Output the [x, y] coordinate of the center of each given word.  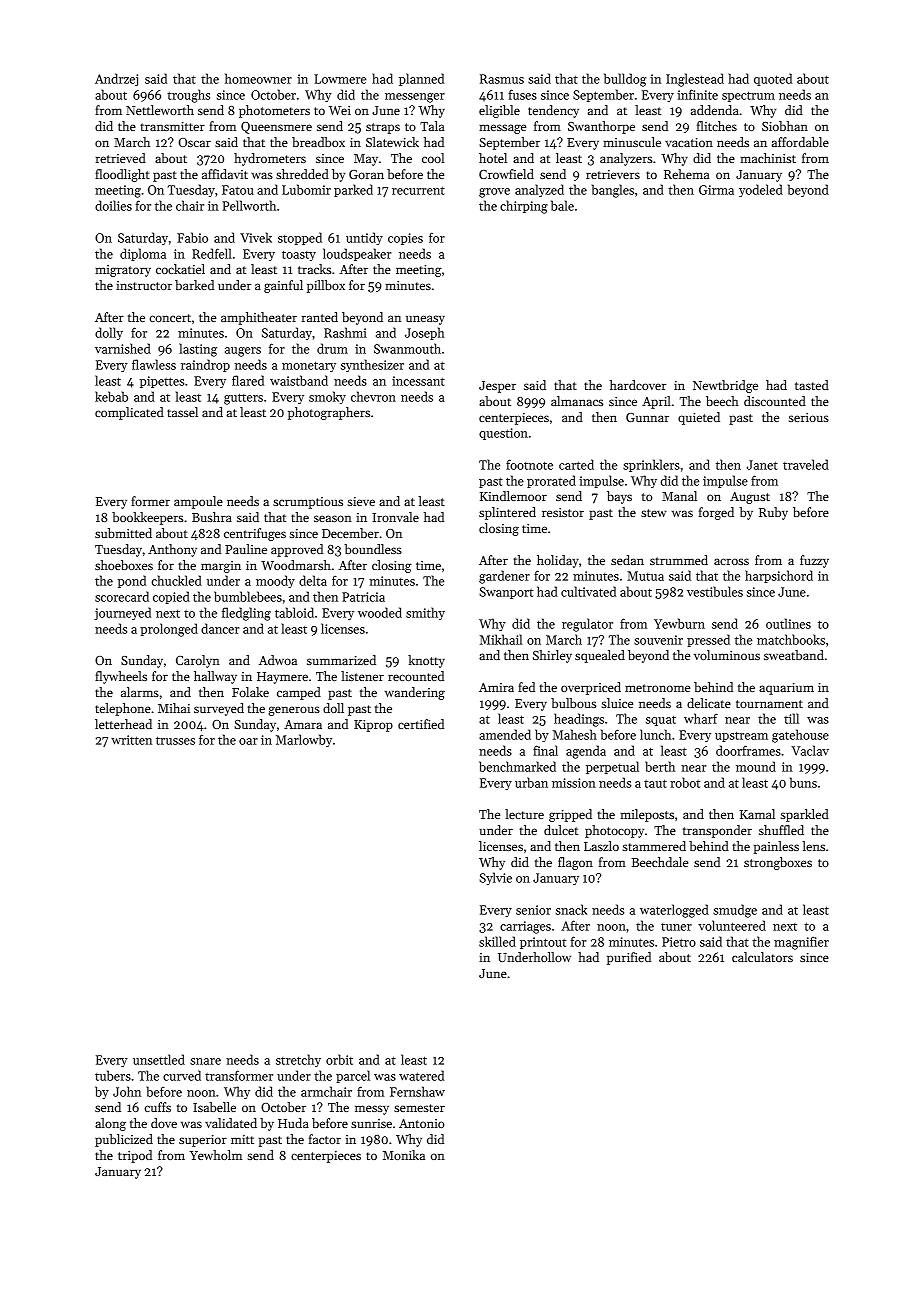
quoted [773, 79]
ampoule [198, 502]
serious [809, 417]
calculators [762, 957]
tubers [113, 1075]
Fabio [192, 237]
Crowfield [506, 174]
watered [421, 1075]
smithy [425, 613]
